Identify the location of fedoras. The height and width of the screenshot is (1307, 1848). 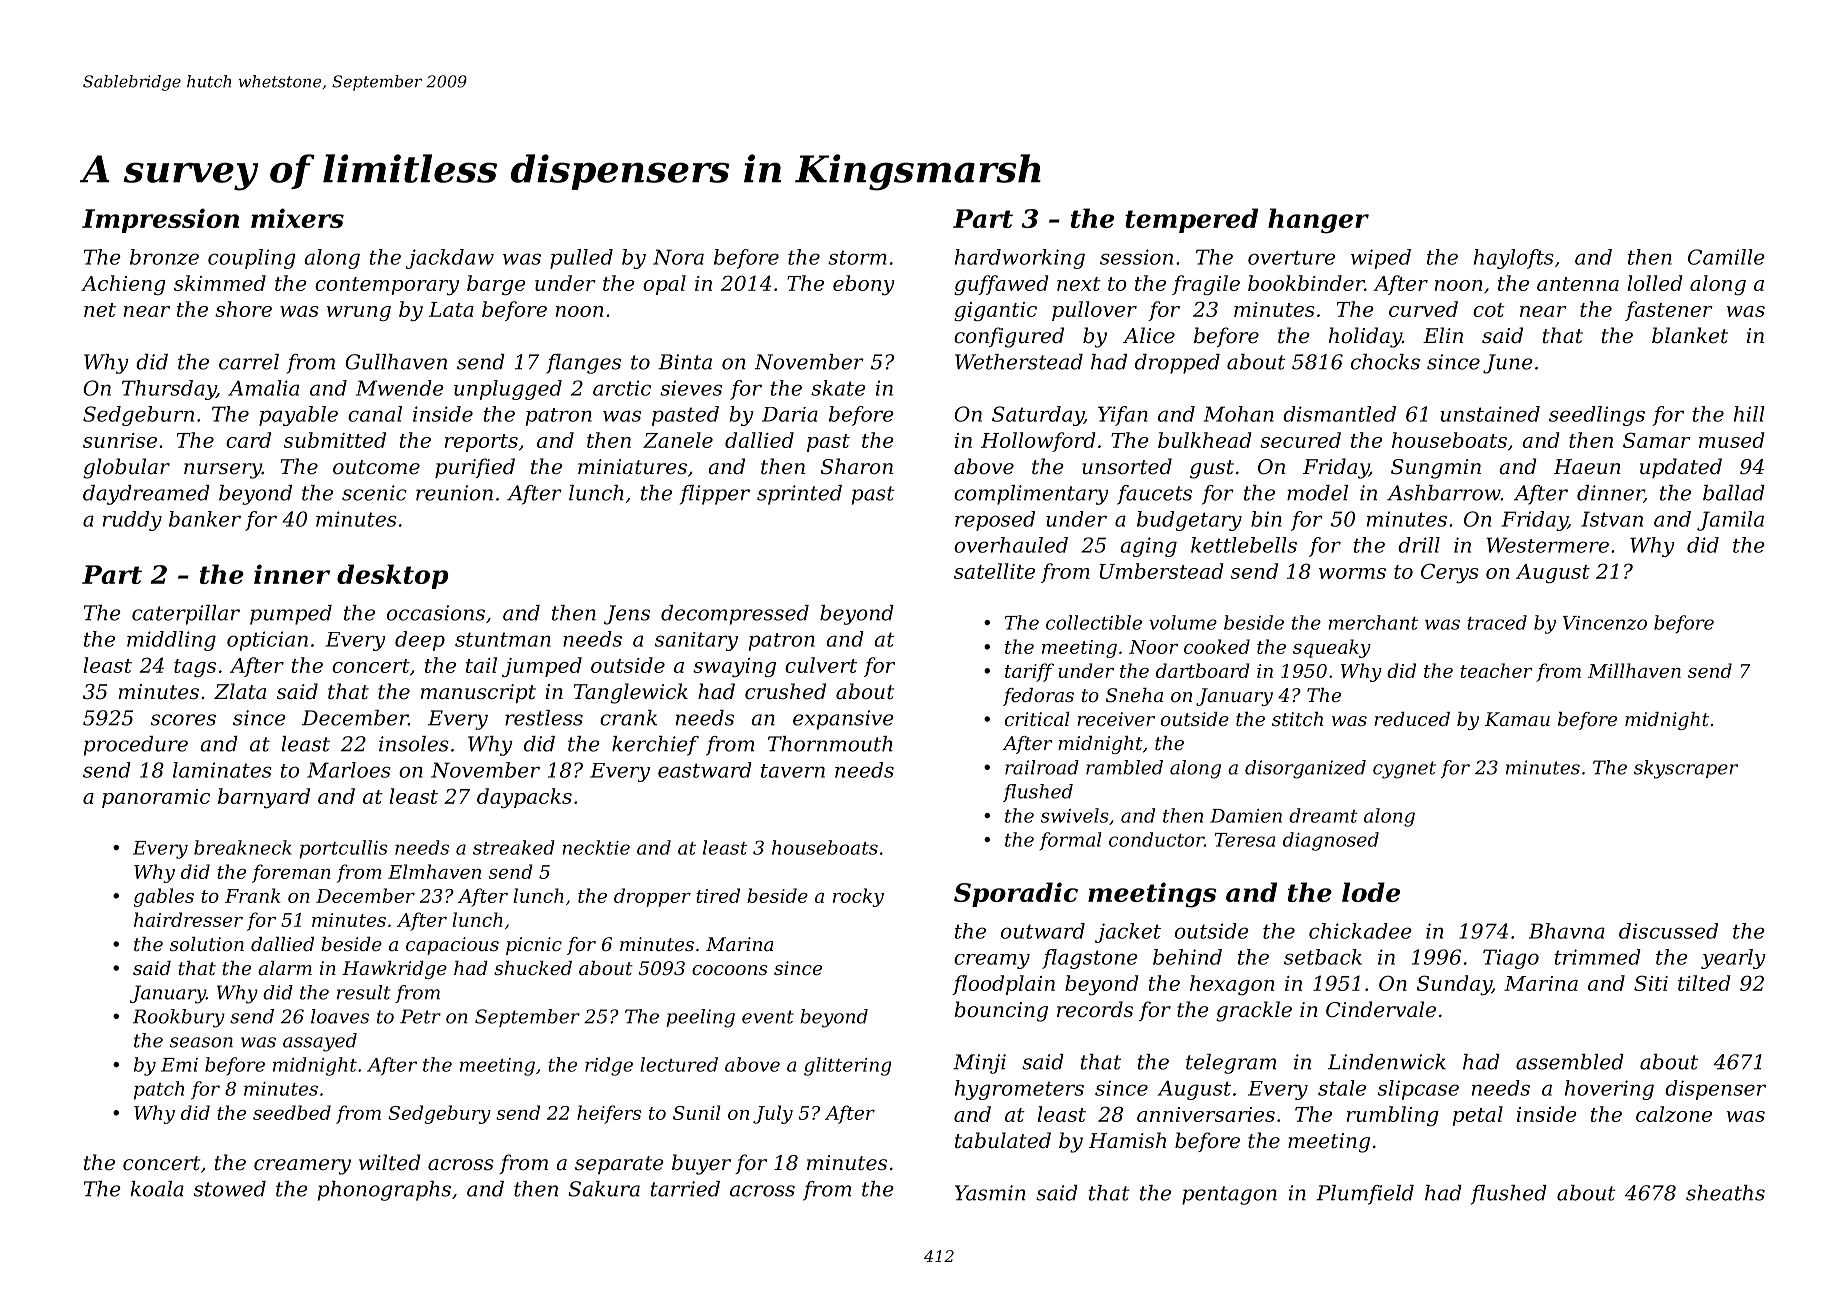
(1038, 697).
